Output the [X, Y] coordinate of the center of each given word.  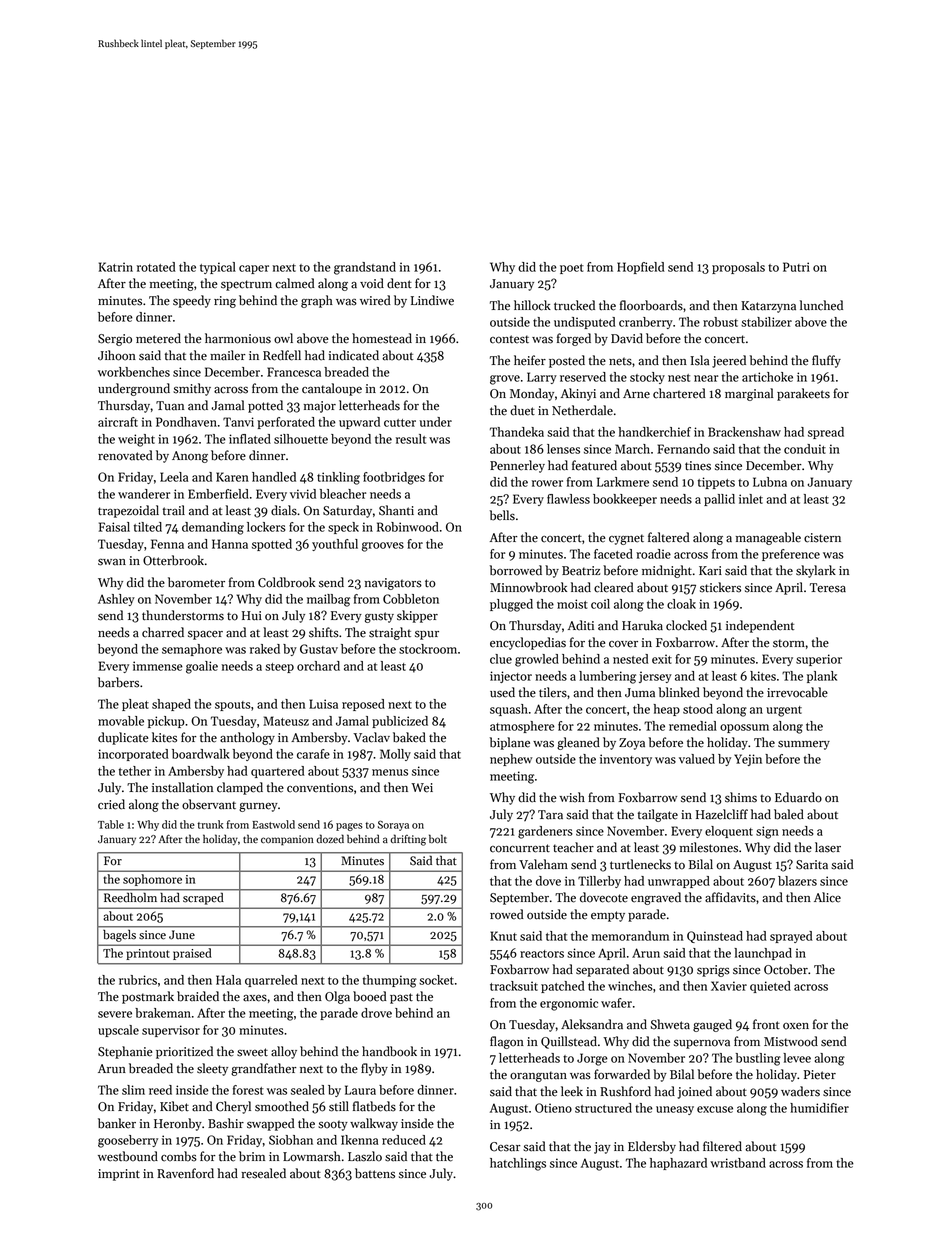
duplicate [123, 738]
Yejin [748, 760]
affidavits [730, 897]
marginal [749, 394]
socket [436, 980]
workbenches [134, 372]
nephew [511, 760]
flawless [568, 499]
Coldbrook [286, 582]
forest [248, 1090]
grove [505, 380]
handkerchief [655, 432]
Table [111, 824]
